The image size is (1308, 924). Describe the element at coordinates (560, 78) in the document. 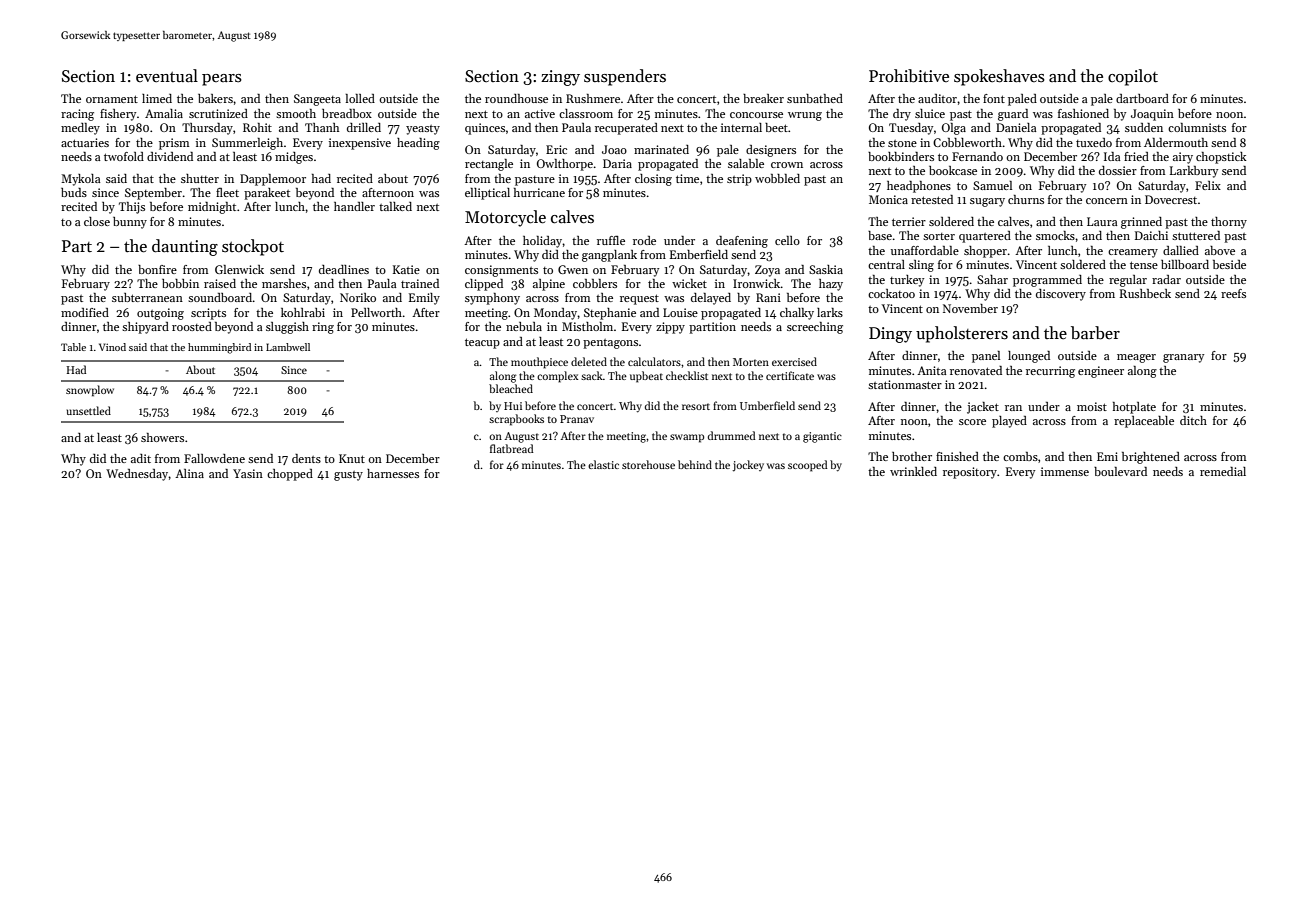

I see `zingy` at that location.
